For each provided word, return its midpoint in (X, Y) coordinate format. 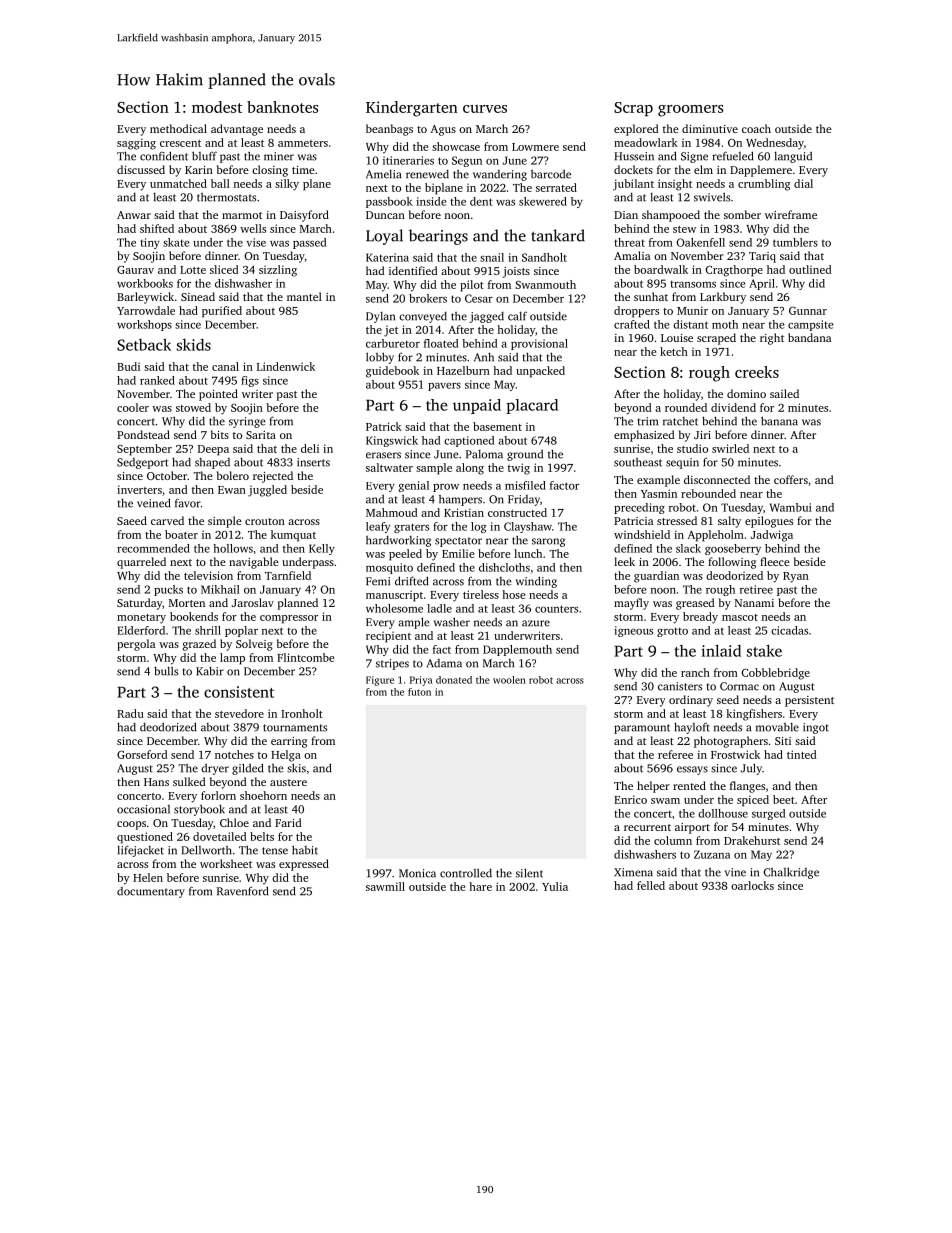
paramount (642, 729)
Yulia (555, 886)
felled (651, 885)
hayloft (692, 728)
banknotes (283, 107)
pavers (444, 387)
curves (485, 109)
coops (131, 825)
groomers (691, 111)
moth (725, 324)
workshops (144, 325)
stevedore (239, 713)
